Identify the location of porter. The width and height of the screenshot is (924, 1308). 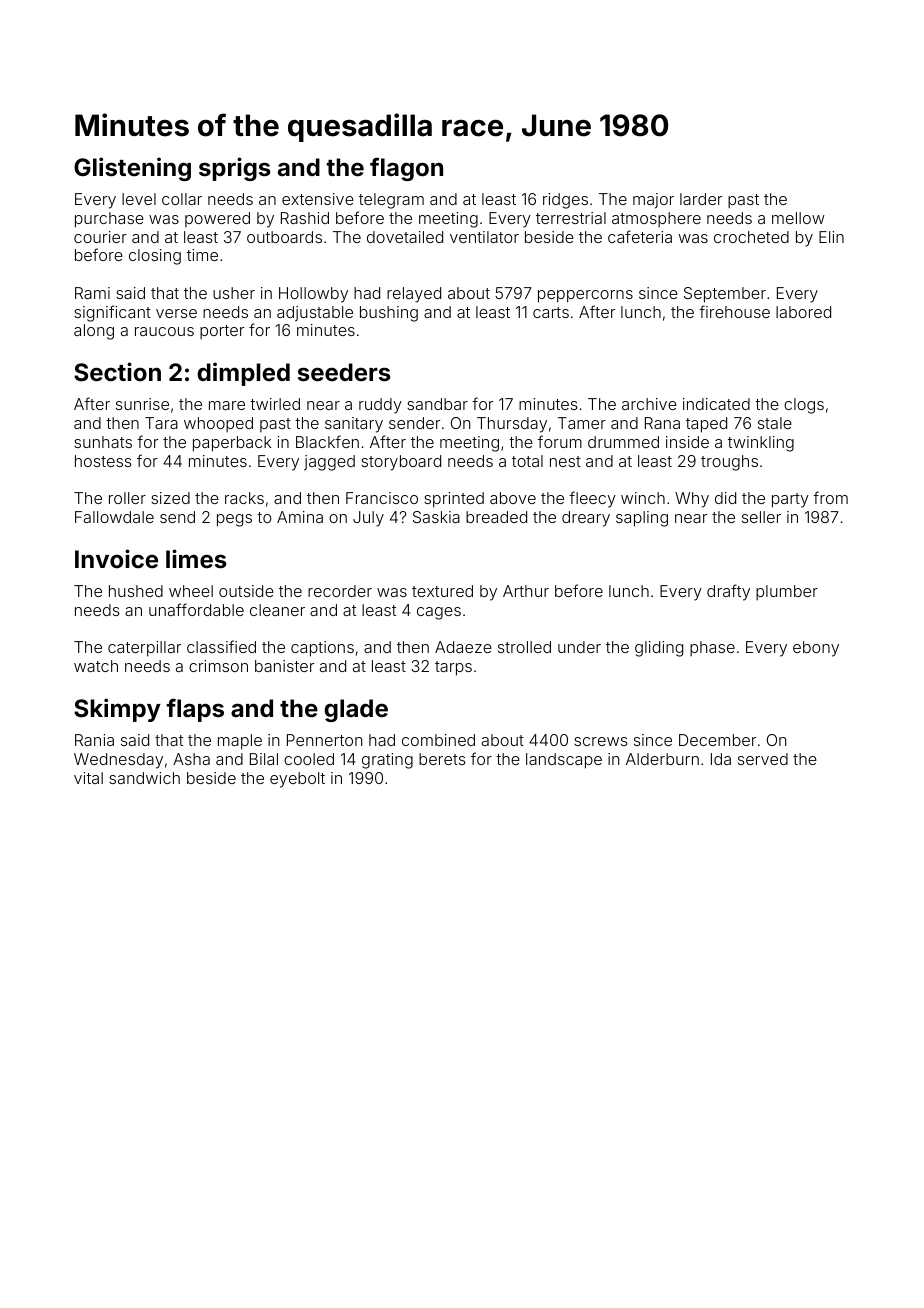
(222, 332).
